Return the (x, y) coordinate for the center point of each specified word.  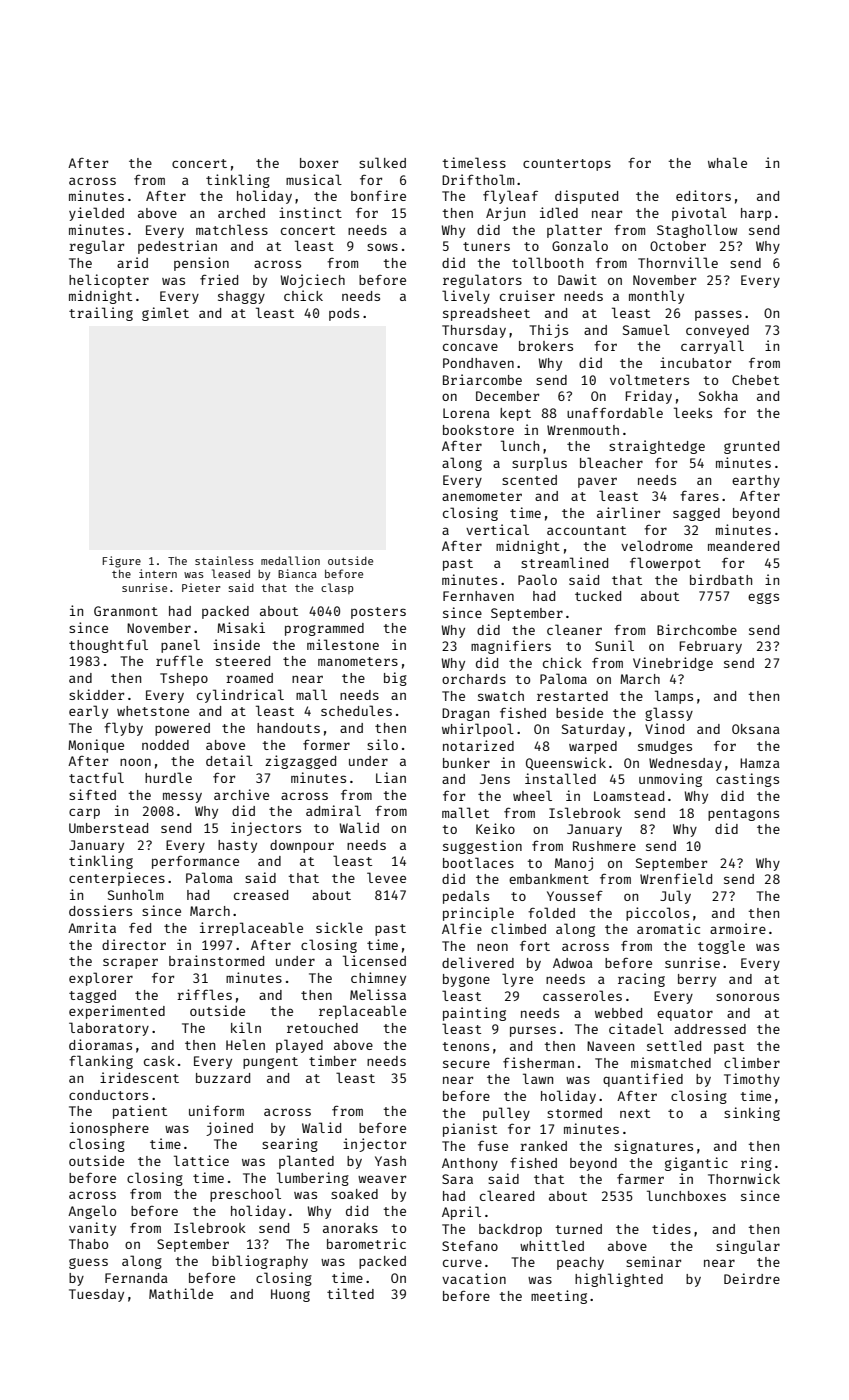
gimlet (165, 314)
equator (685, 1015)
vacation (474, 1278)
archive (241, 794)
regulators (482, 281)
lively (466, 297)
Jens (495, 779)
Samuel (646, 329)
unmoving (670, 780)
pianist (470, 1130)
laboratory (109, 1029)
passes (718, 315)
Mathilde (181, 1293)
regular (96, 247)
